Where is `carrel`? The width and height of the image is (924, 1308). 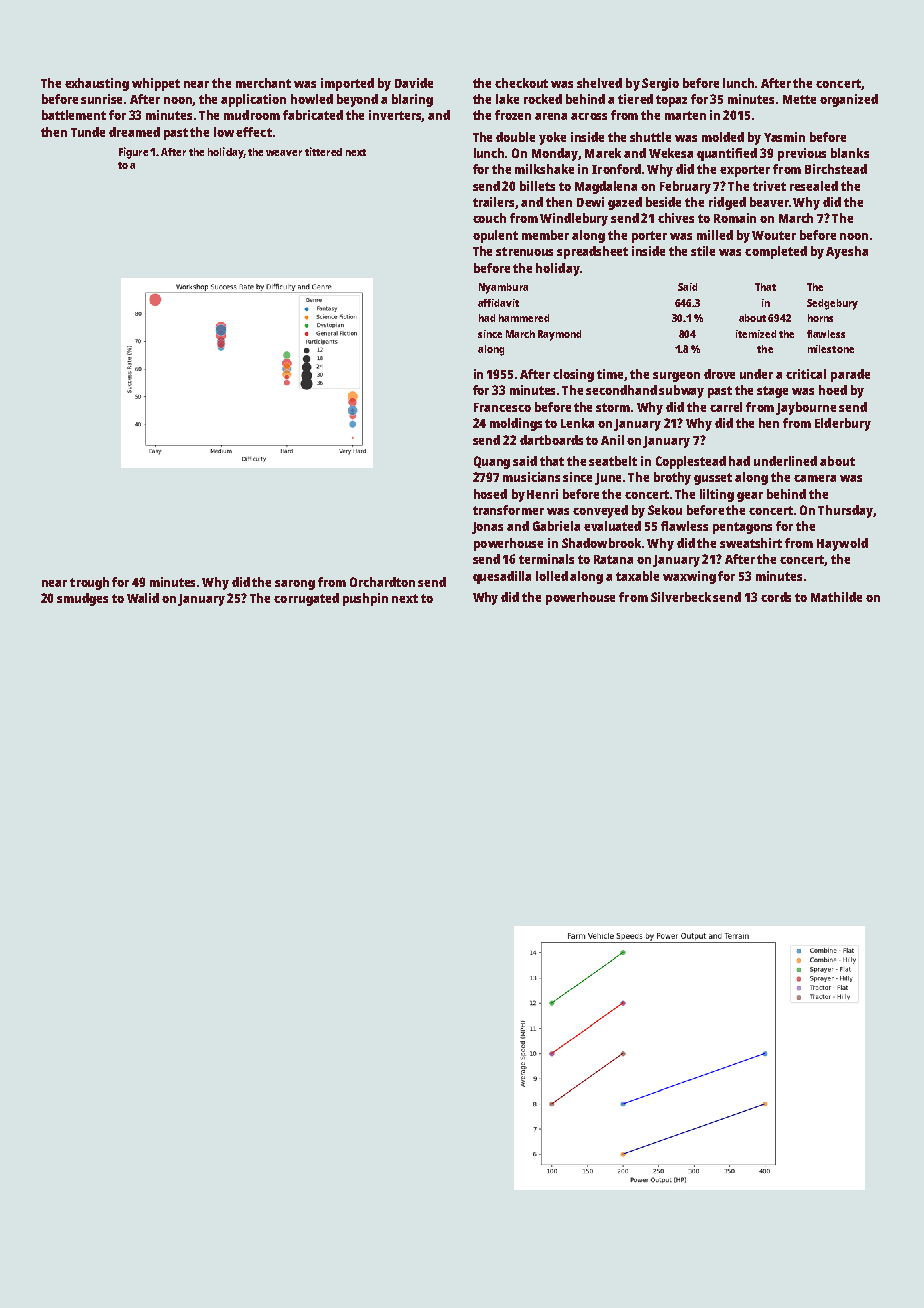 carrel is located at coordinates (726, 407).
